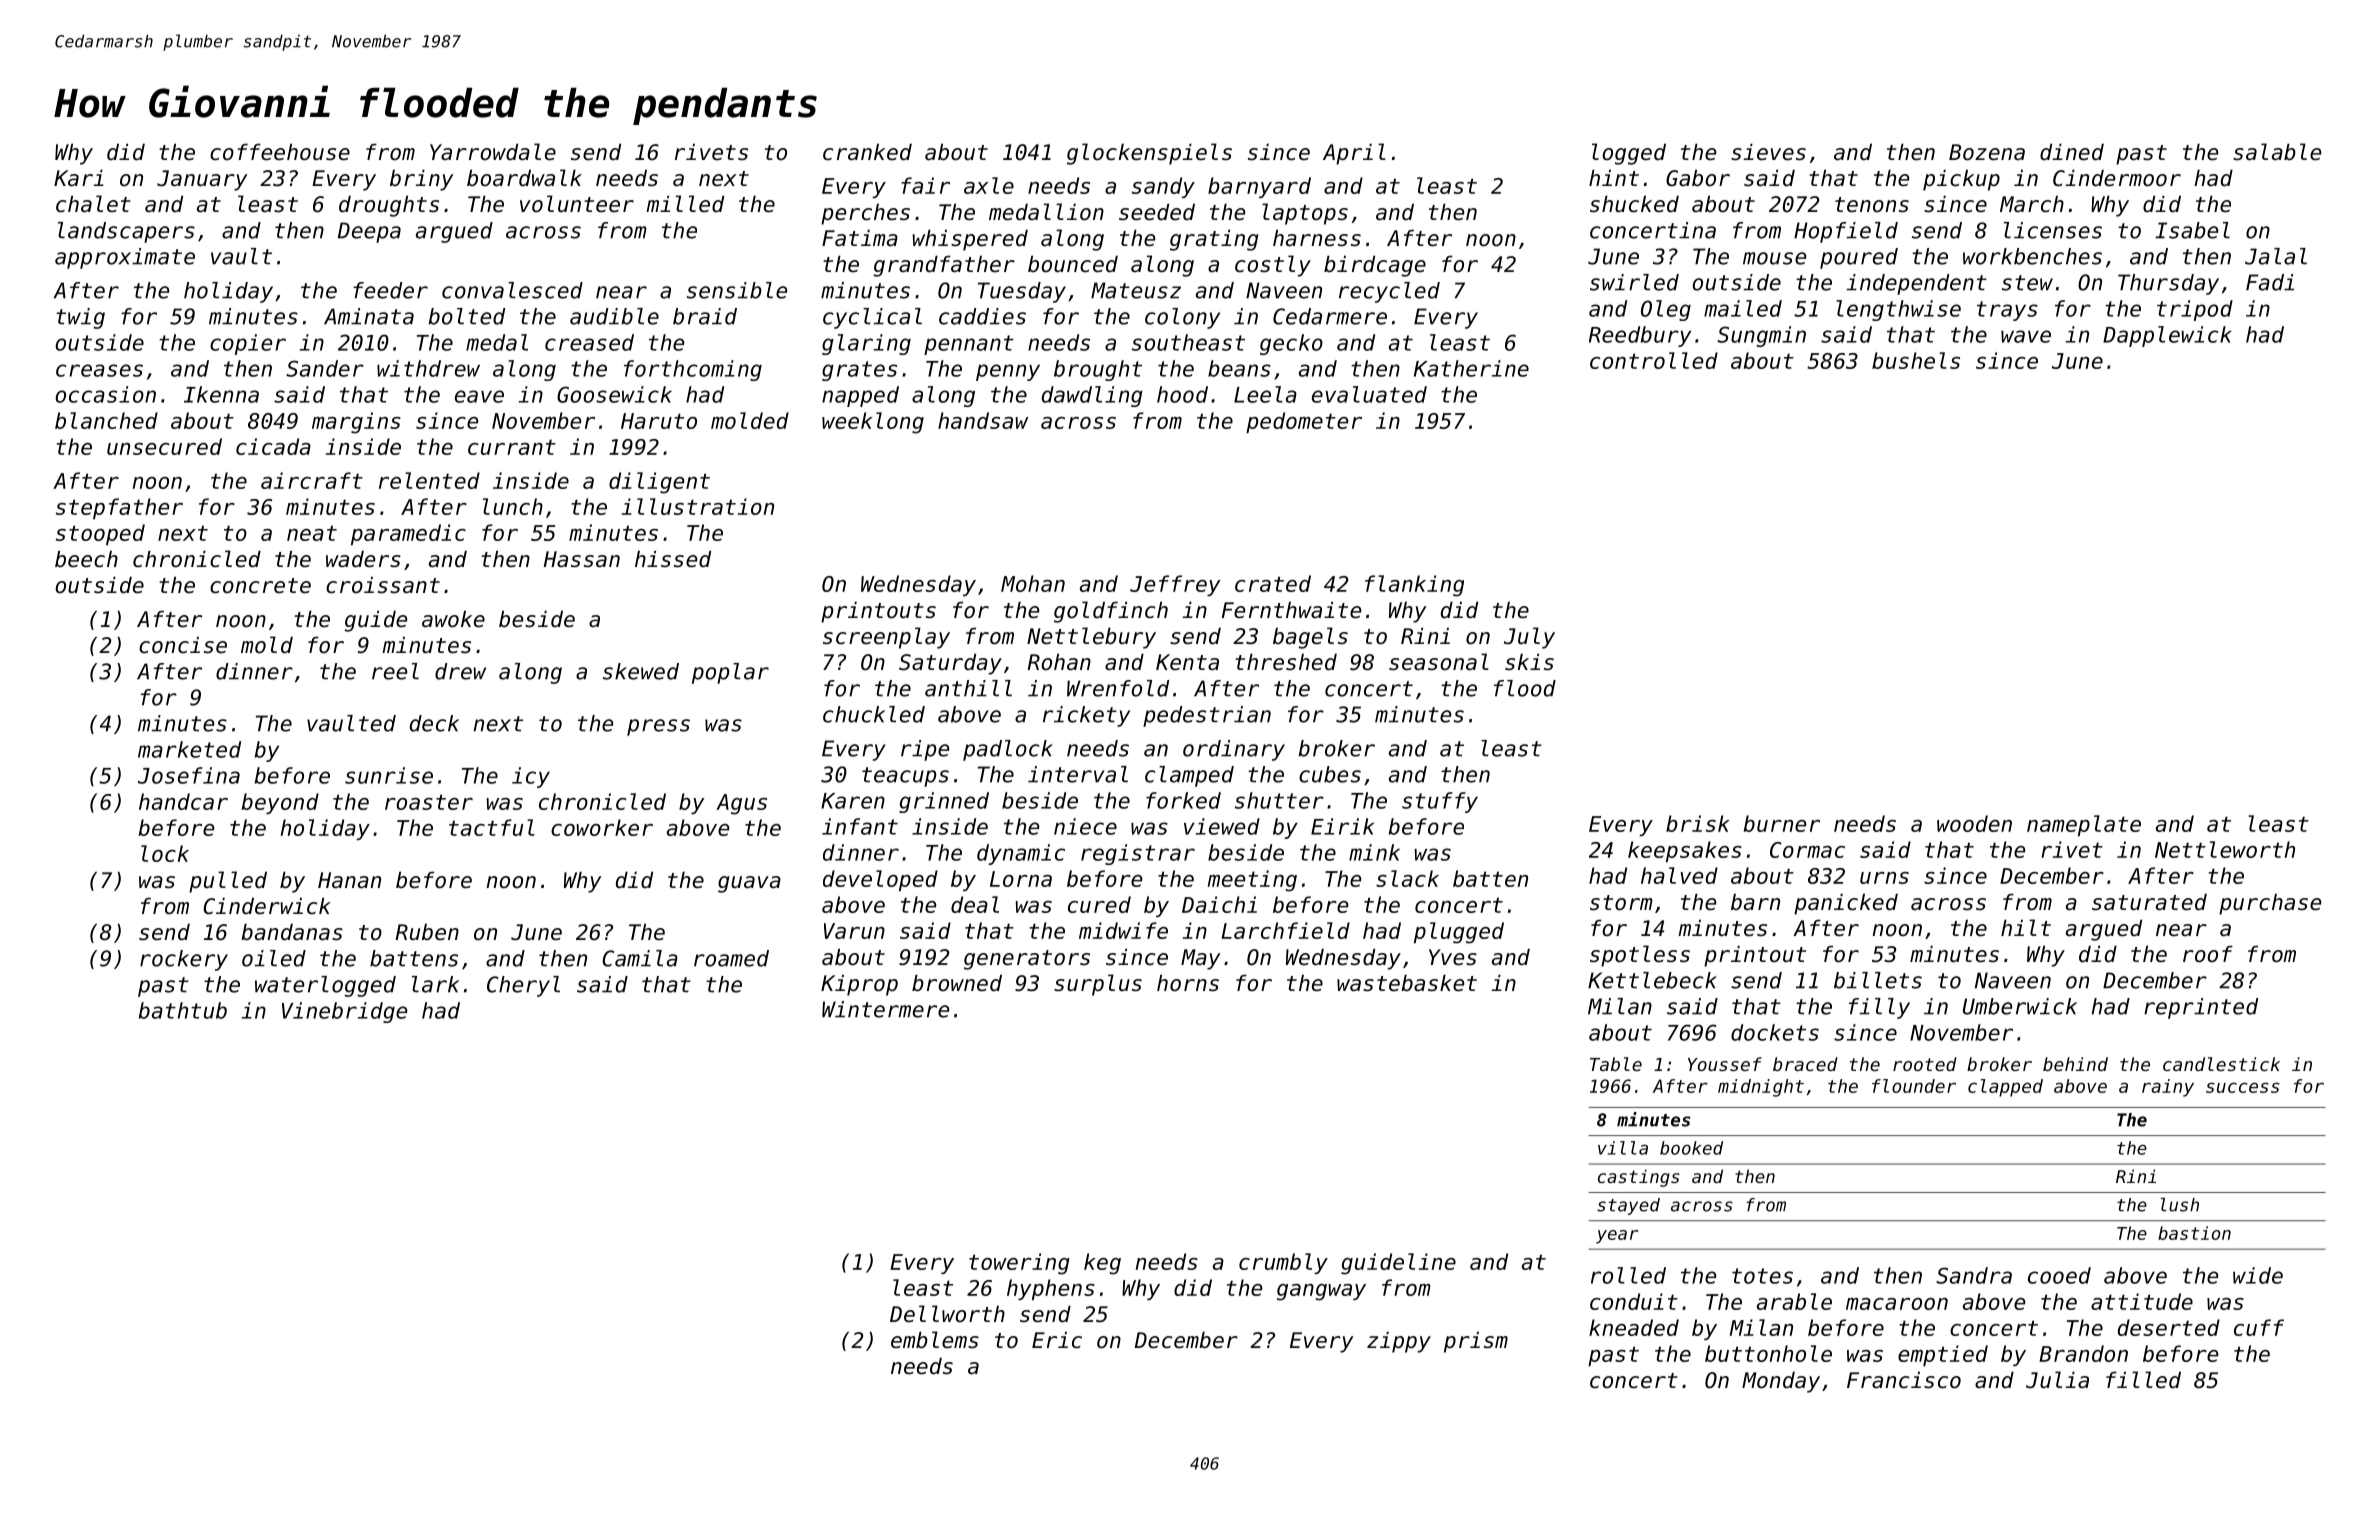  Describe the element at coordinates (935, 1340) in the screenshot. I see `emblems` at that location.
